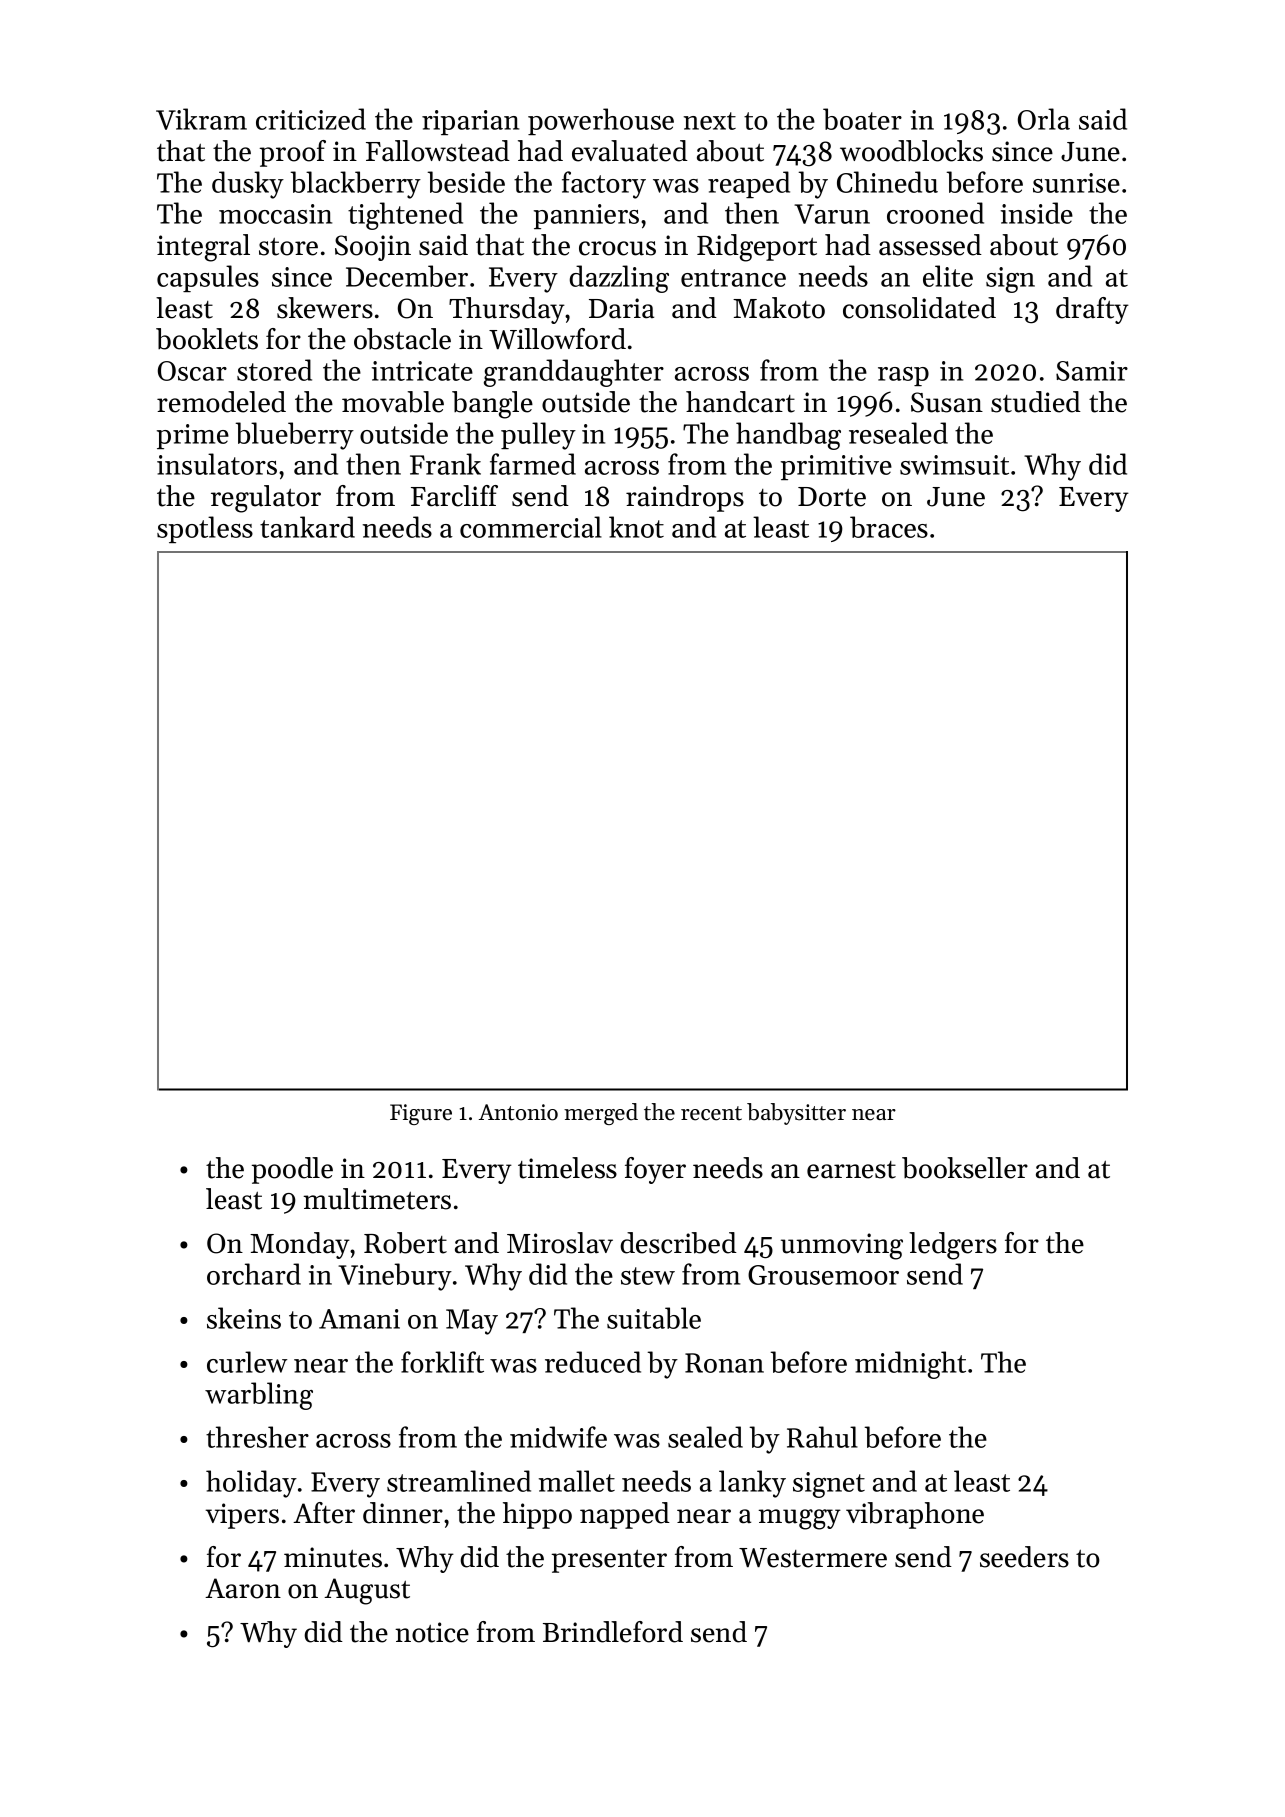 Image resolution: width=1285 pixels, height=1817 pixels. What do you see at coordinates (889, 527) in the screenshot?
I see `braces` at bounding box center [889, 527].
